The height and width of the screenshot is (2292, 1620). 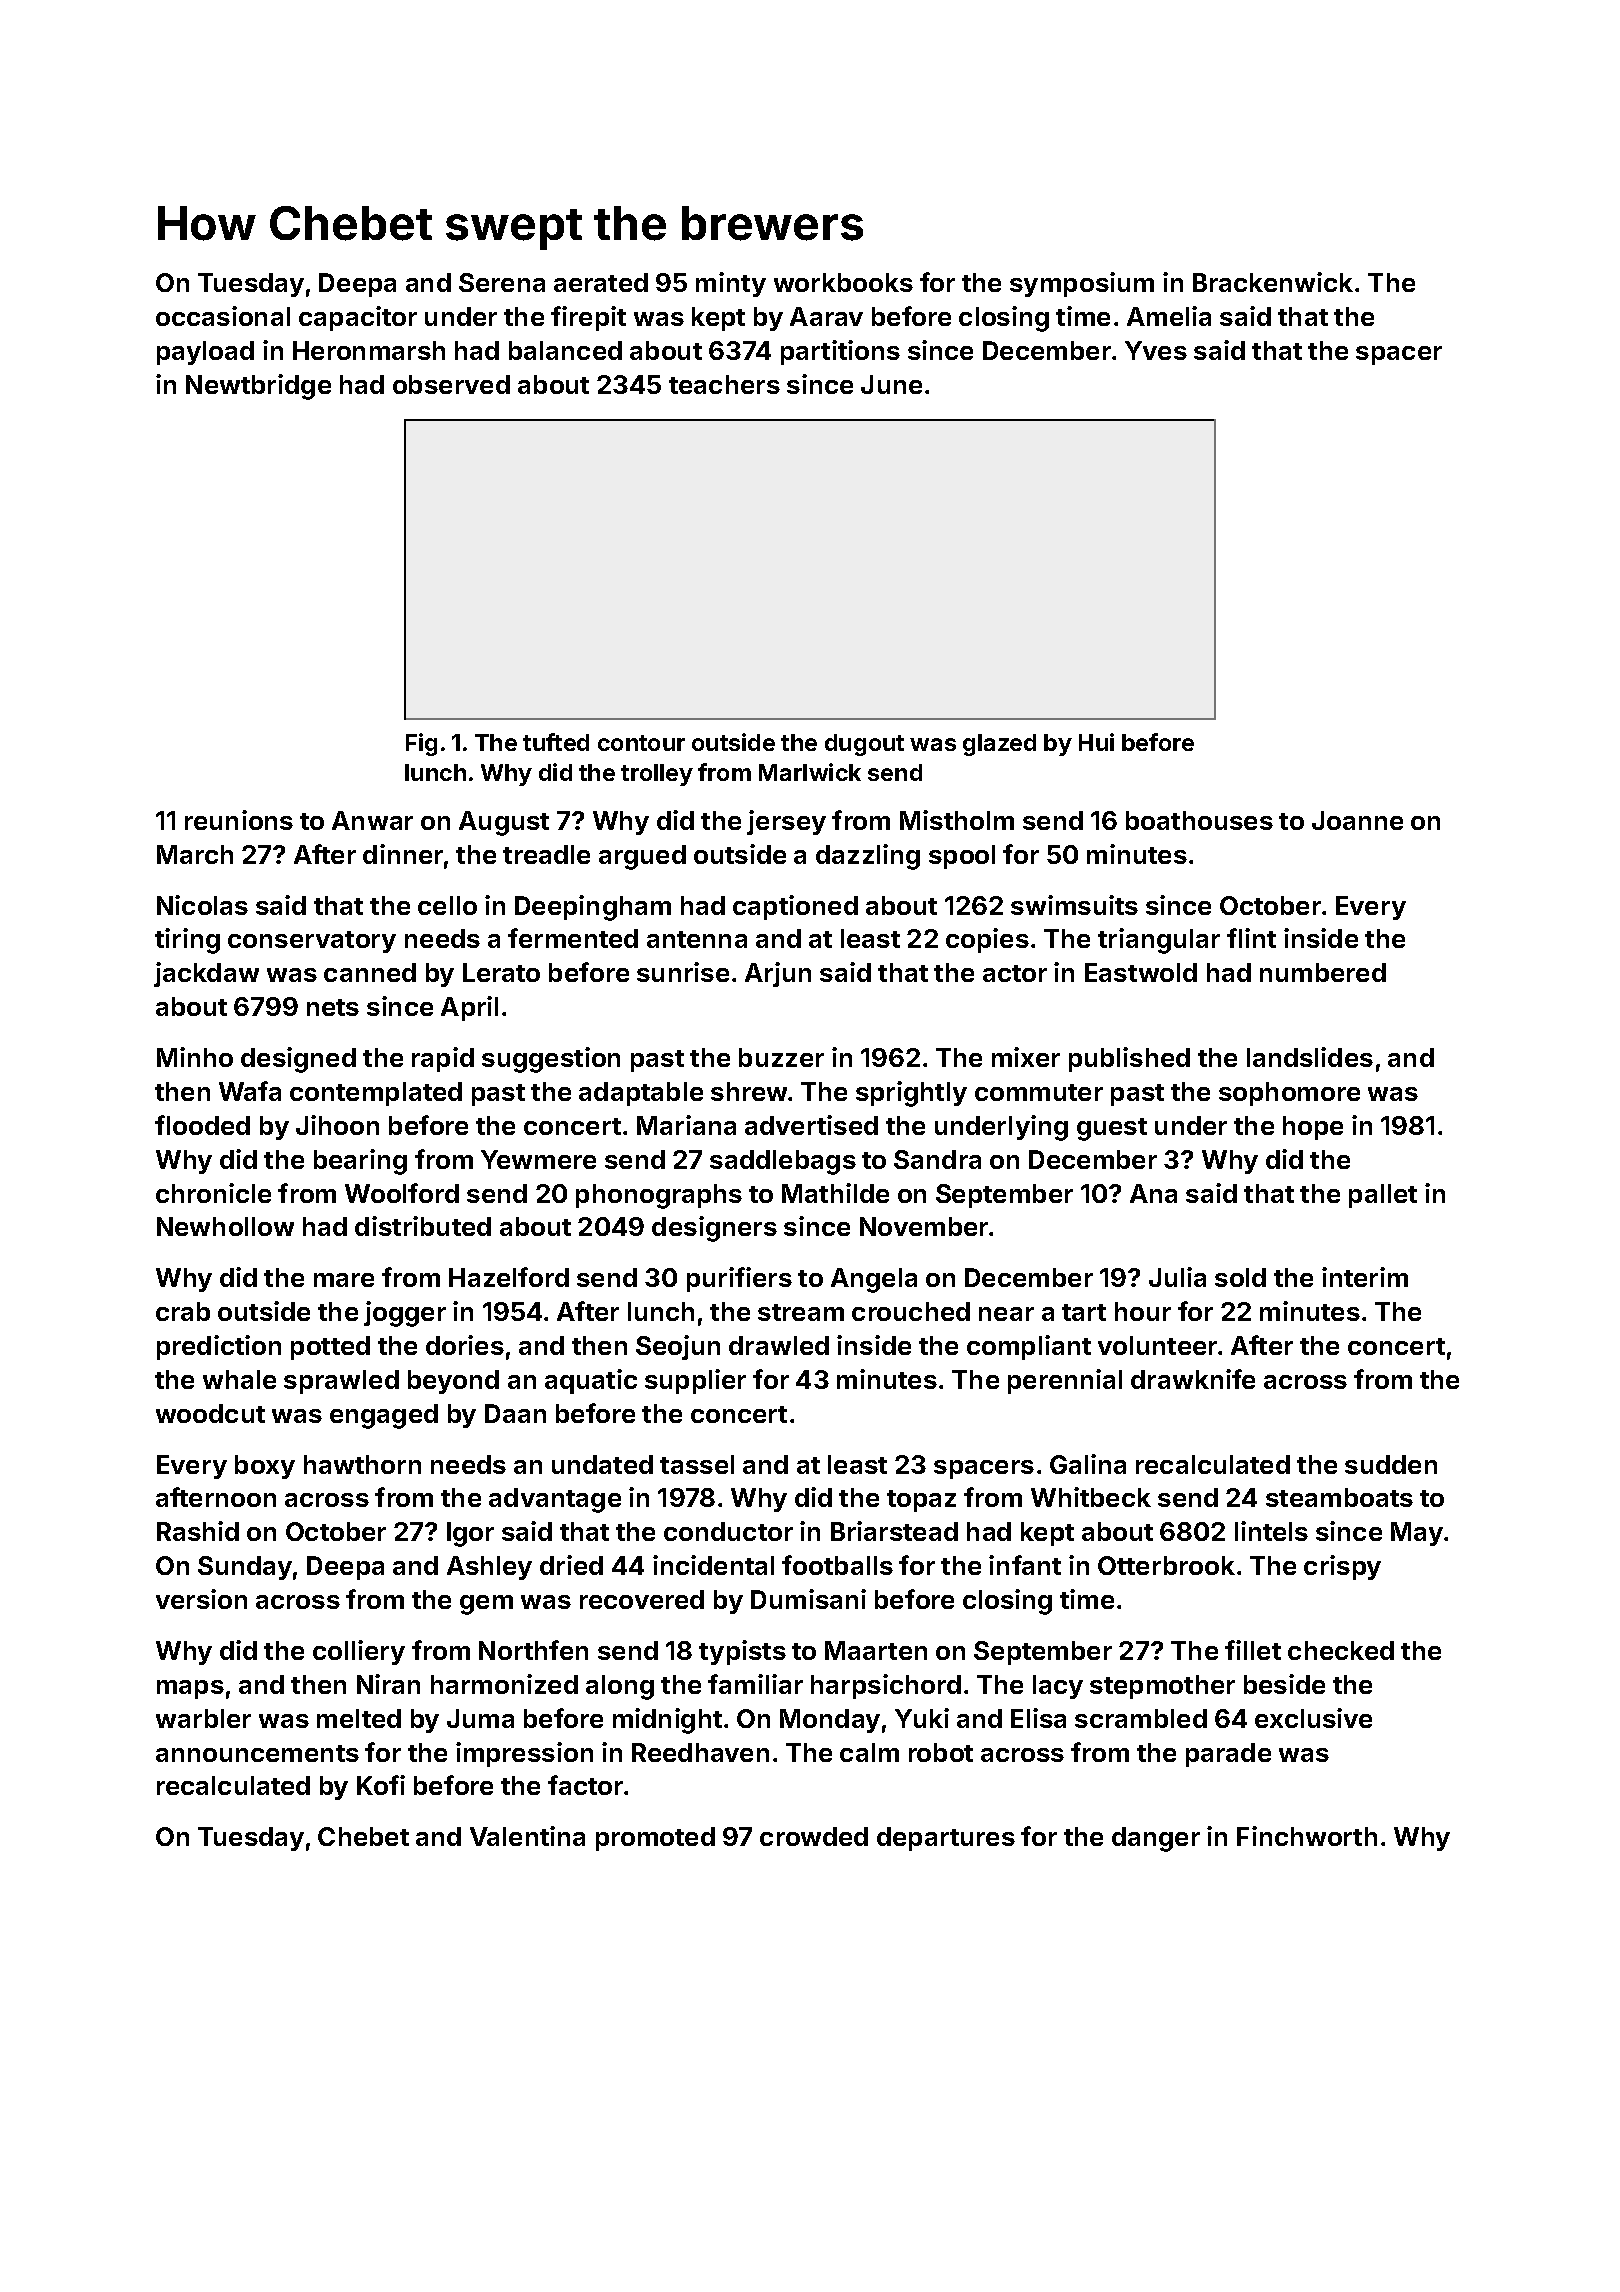 What do you see at coordinates (451, 384) in the screenshot?
I see `observed` at bounding box center [451, 384].
